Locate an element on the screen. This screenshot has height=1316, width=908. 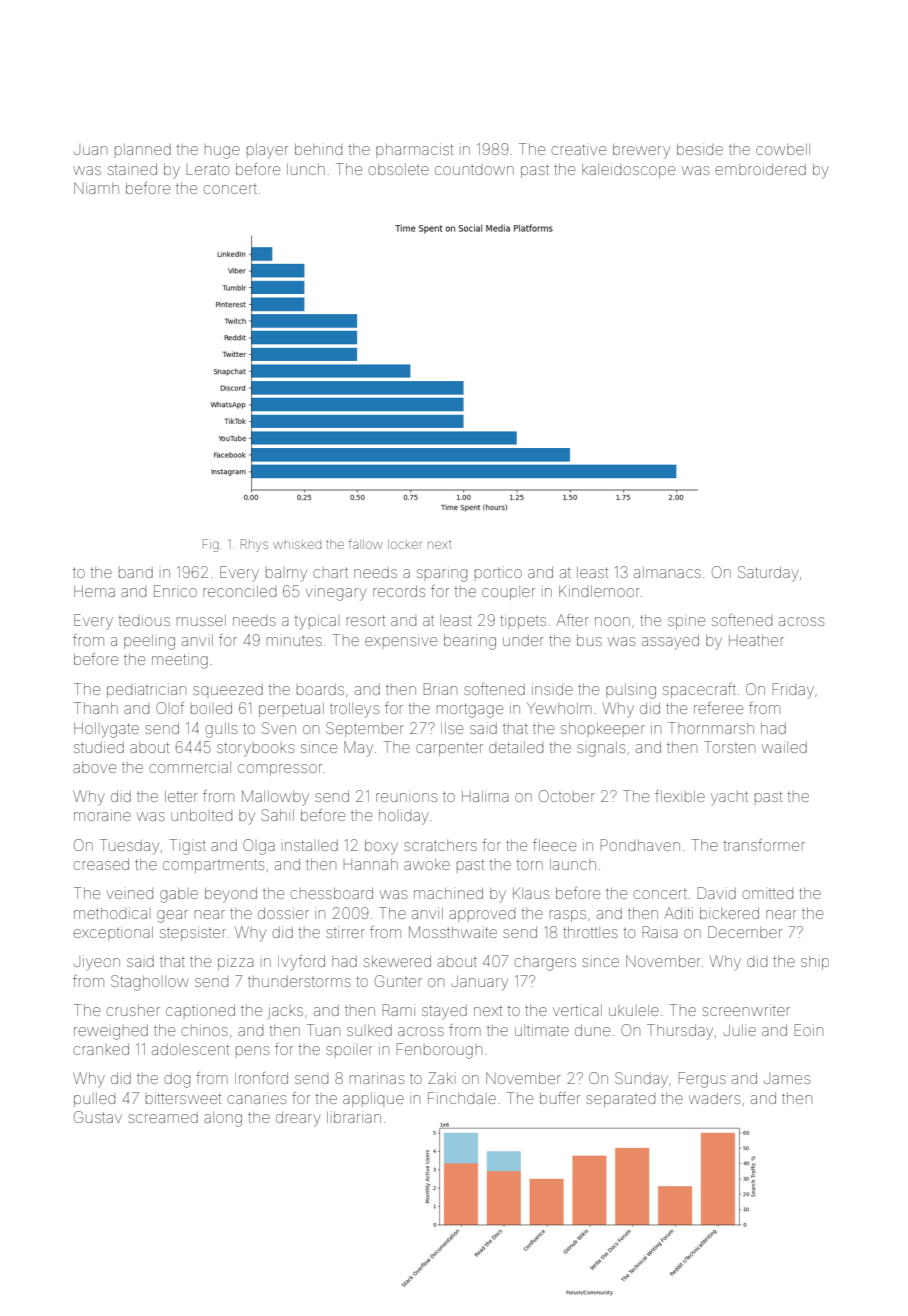
Jiyeon is located at coordinates (97, 963).
